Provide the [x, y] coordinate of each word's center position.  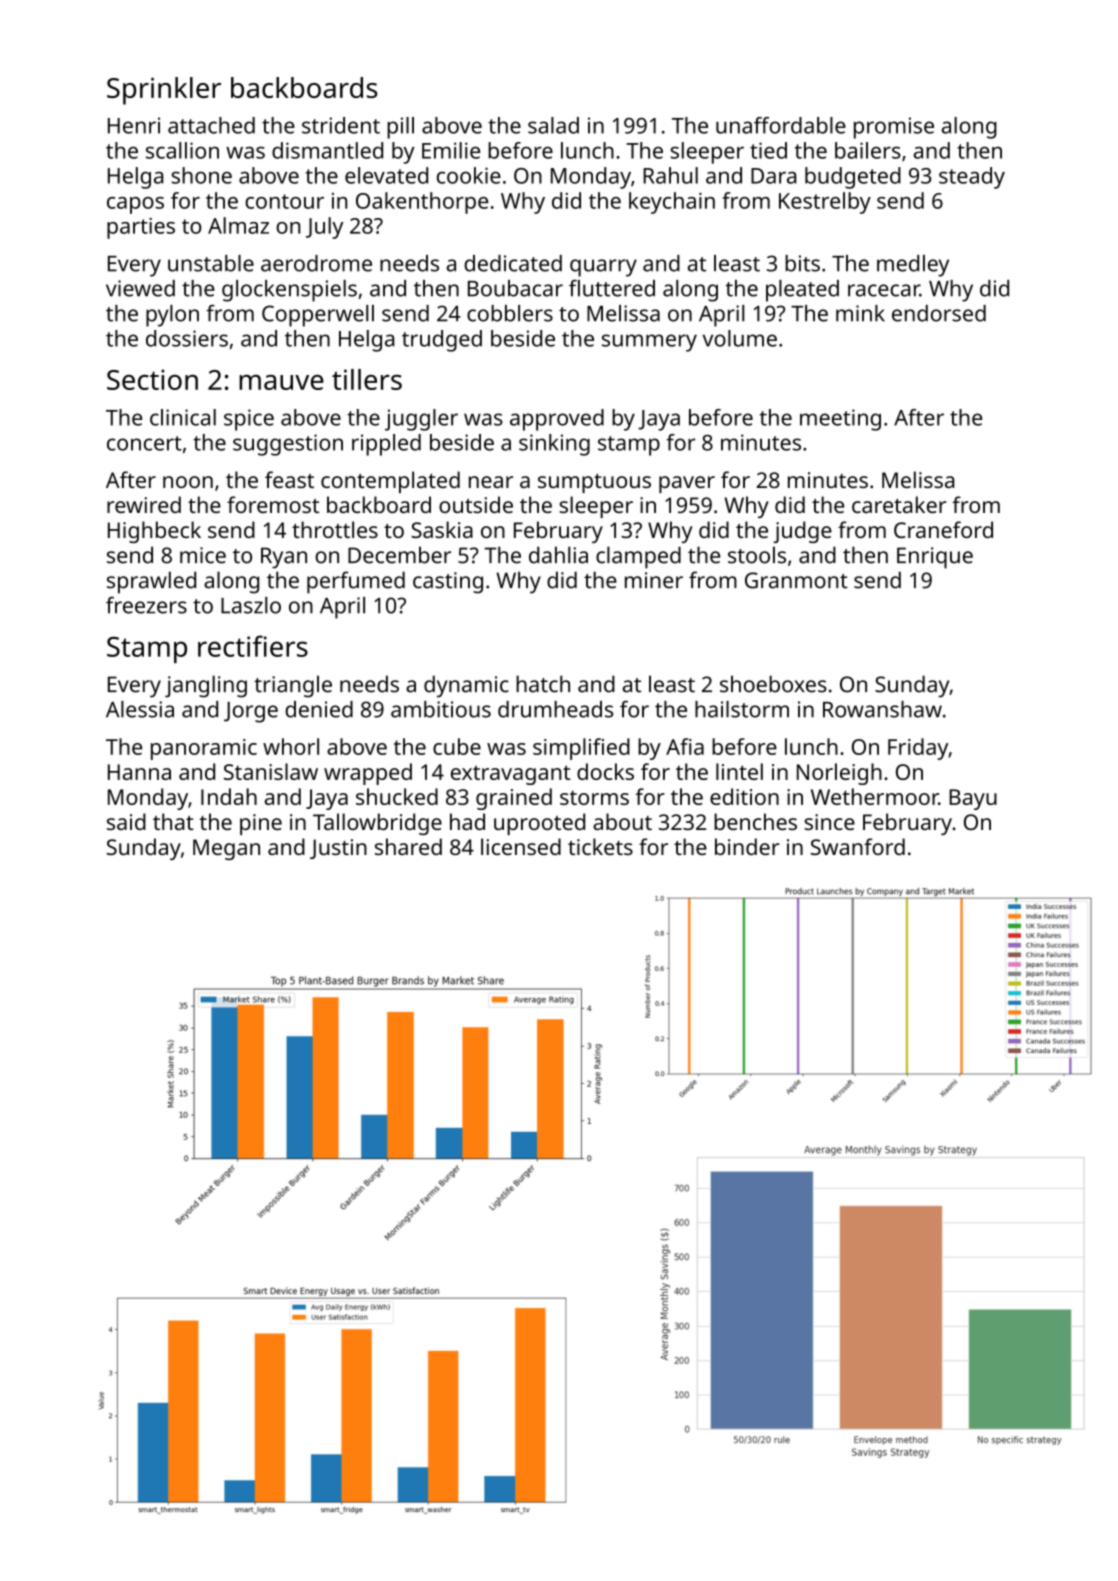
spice [249, 420]
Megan [226, 849]
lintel [739, 771]
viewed [140, 288]
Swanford [858, 846]
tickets [600, 846]
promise [894, 128]
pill [400, 128]
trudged [442, 341]
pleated [802, 291]
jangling [206, 686]
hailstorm [742, 709]
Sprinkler [164, 91]
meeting [840, 420]
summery [649, 343]
